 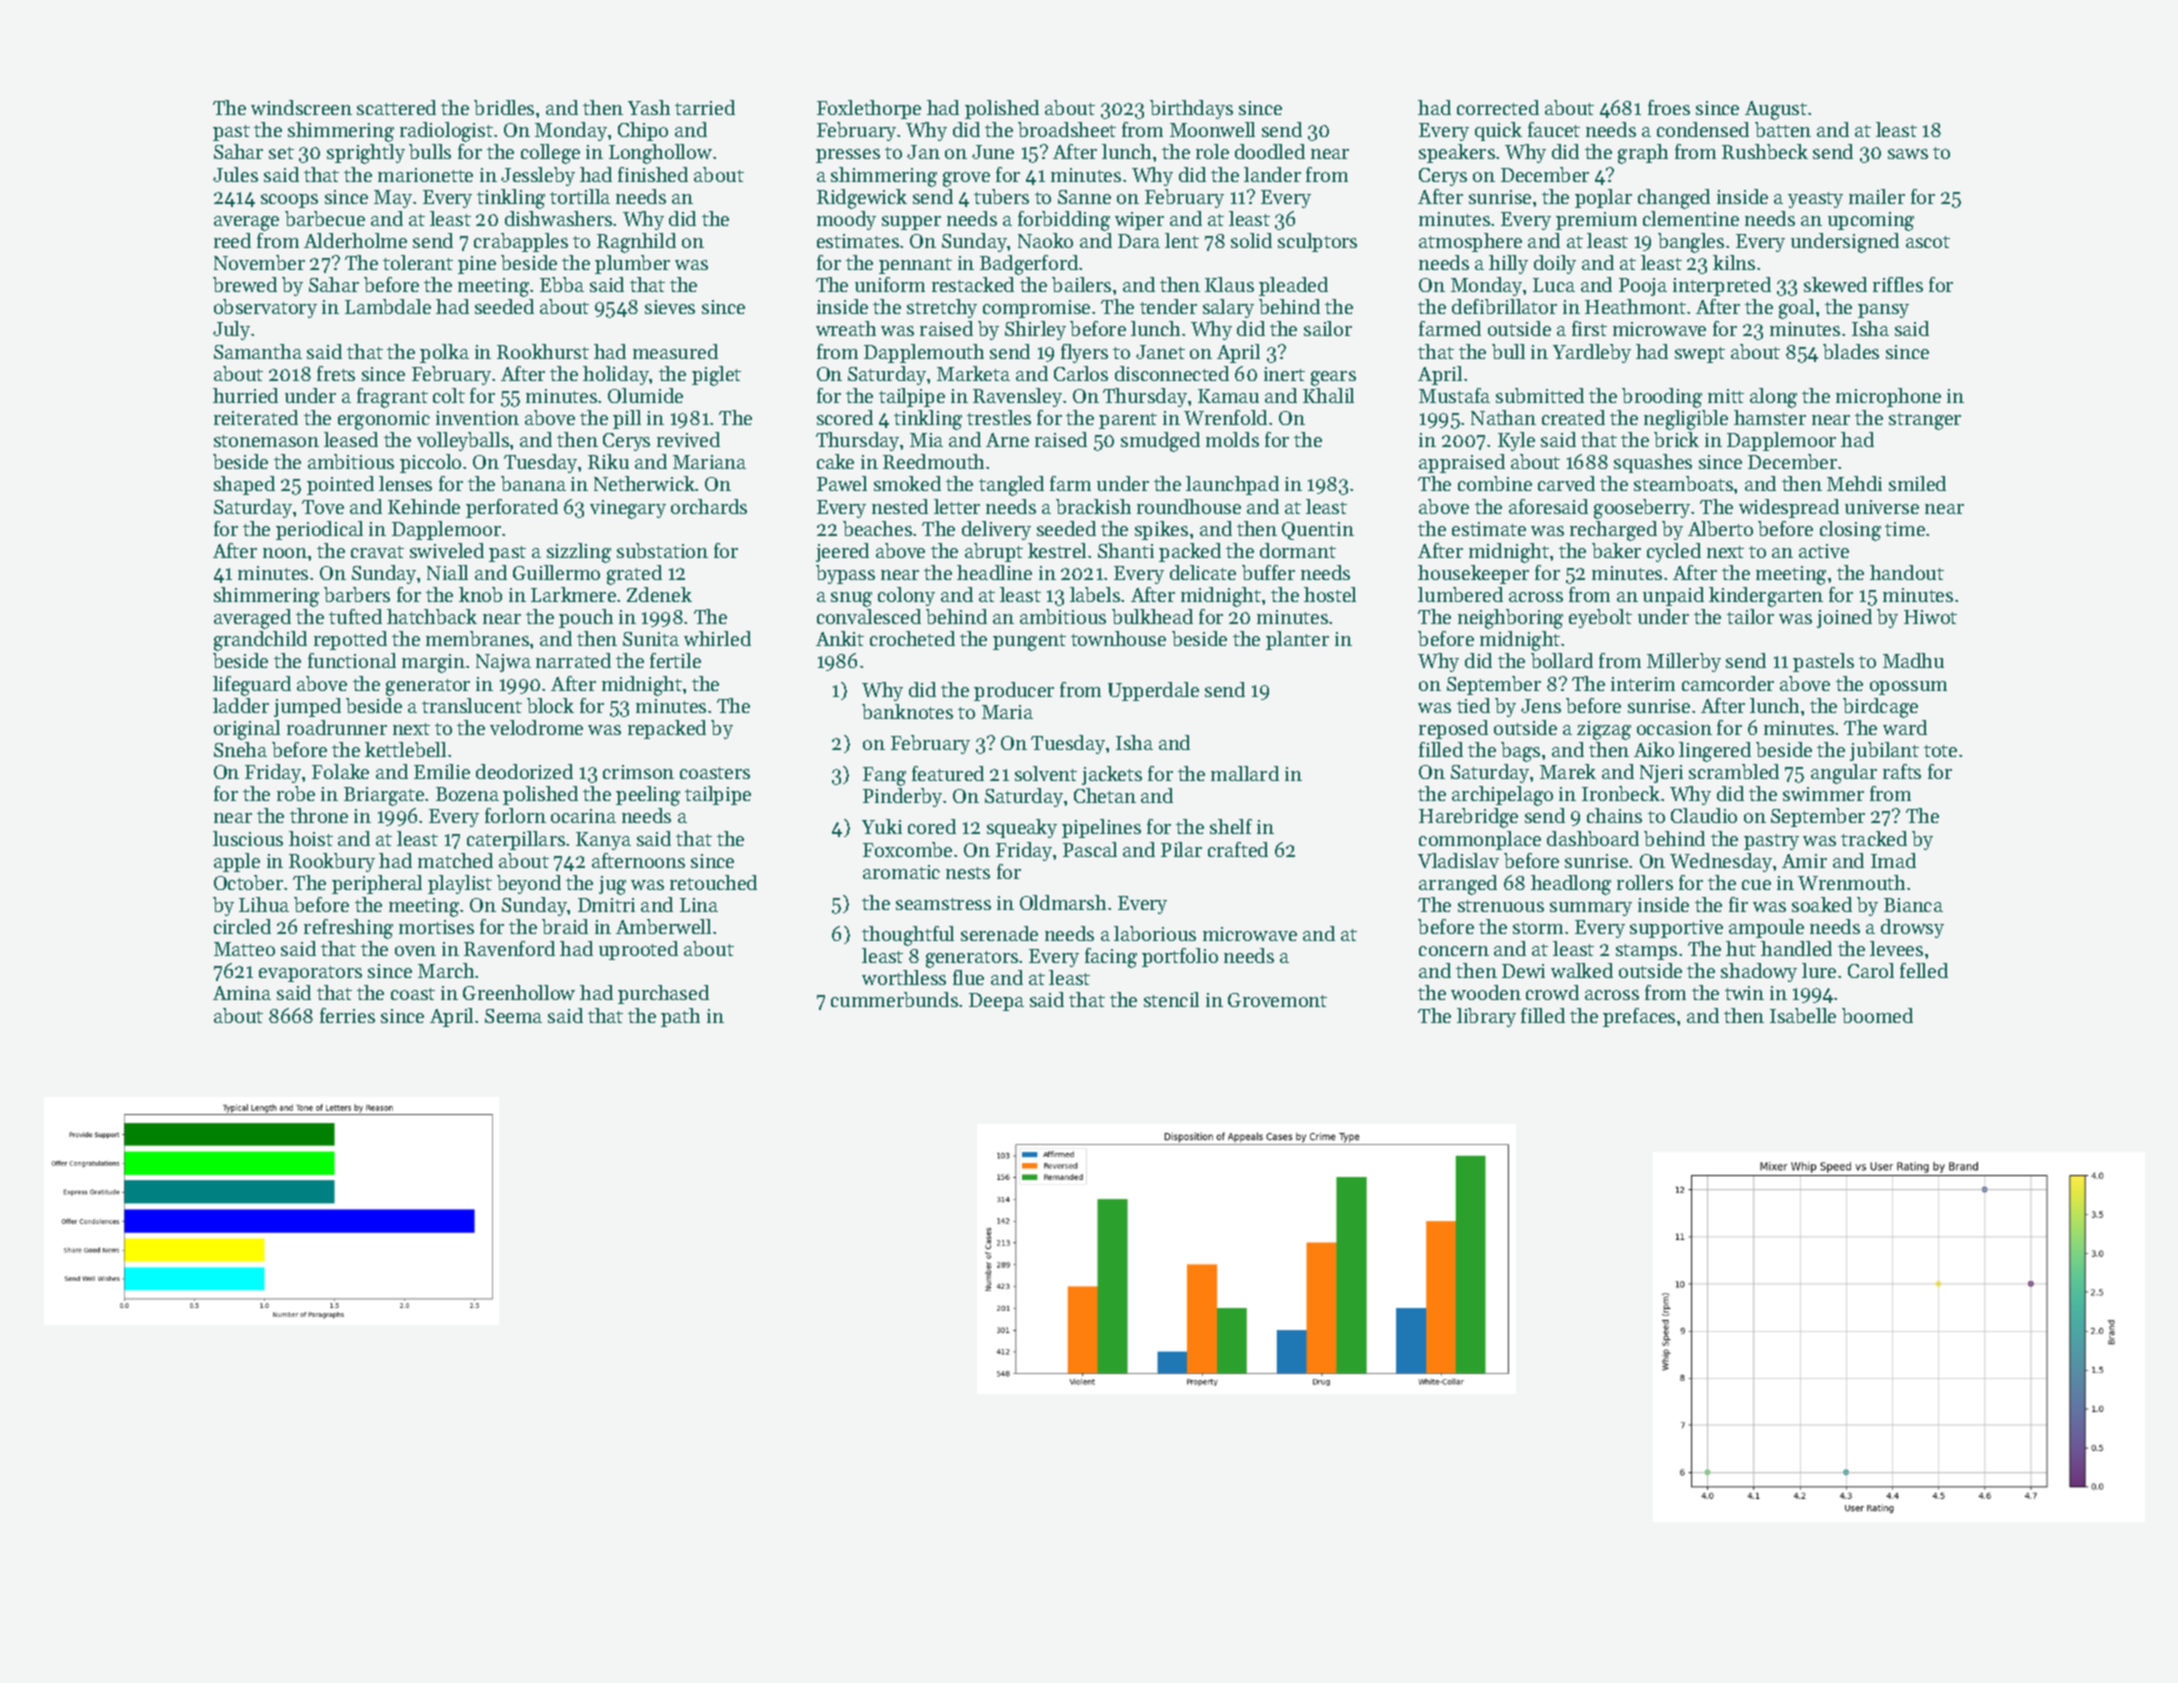 I want to click on robe, so click(x=296, y=793).
